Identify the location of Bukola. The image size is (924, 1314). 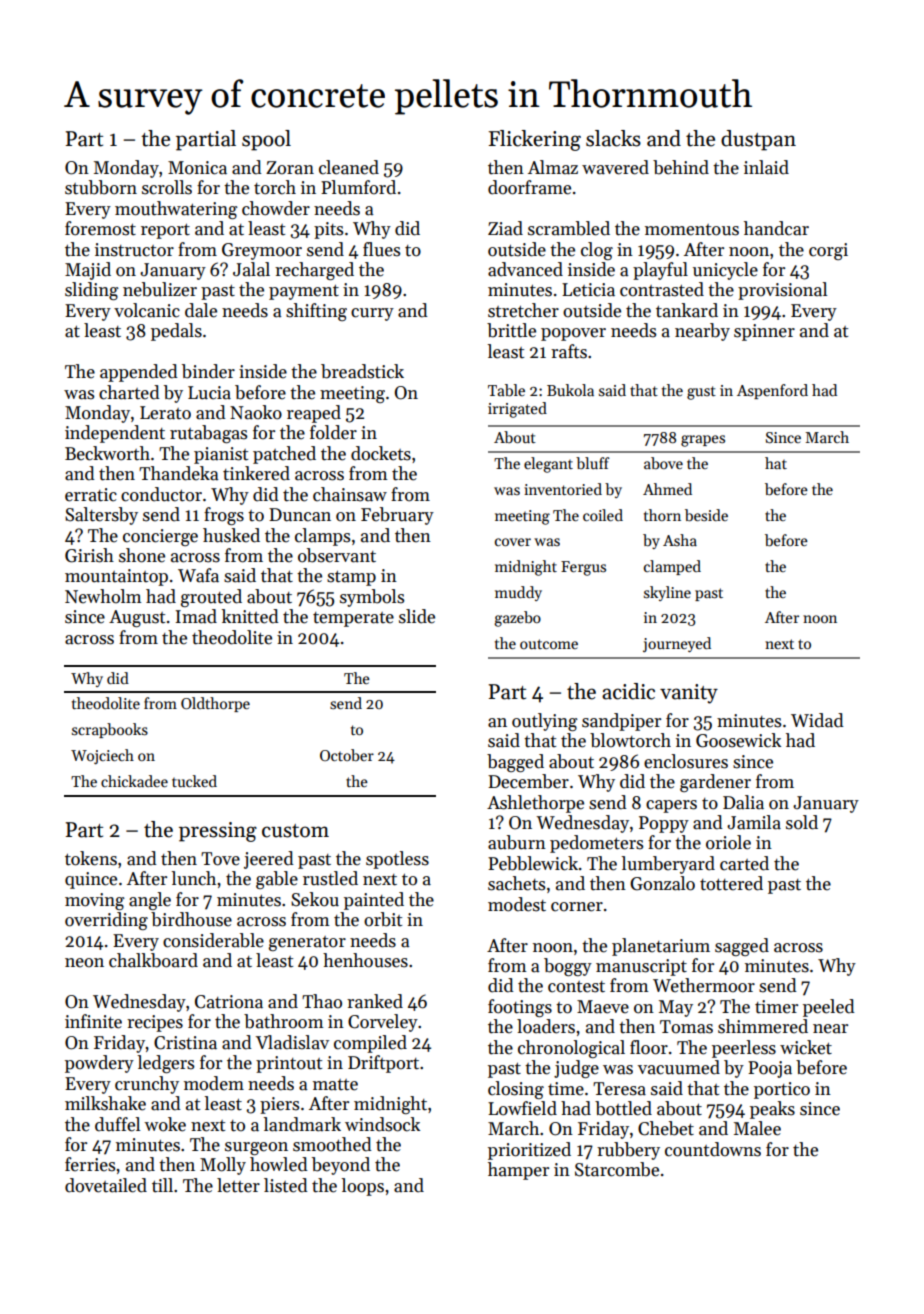
(570, 390).
